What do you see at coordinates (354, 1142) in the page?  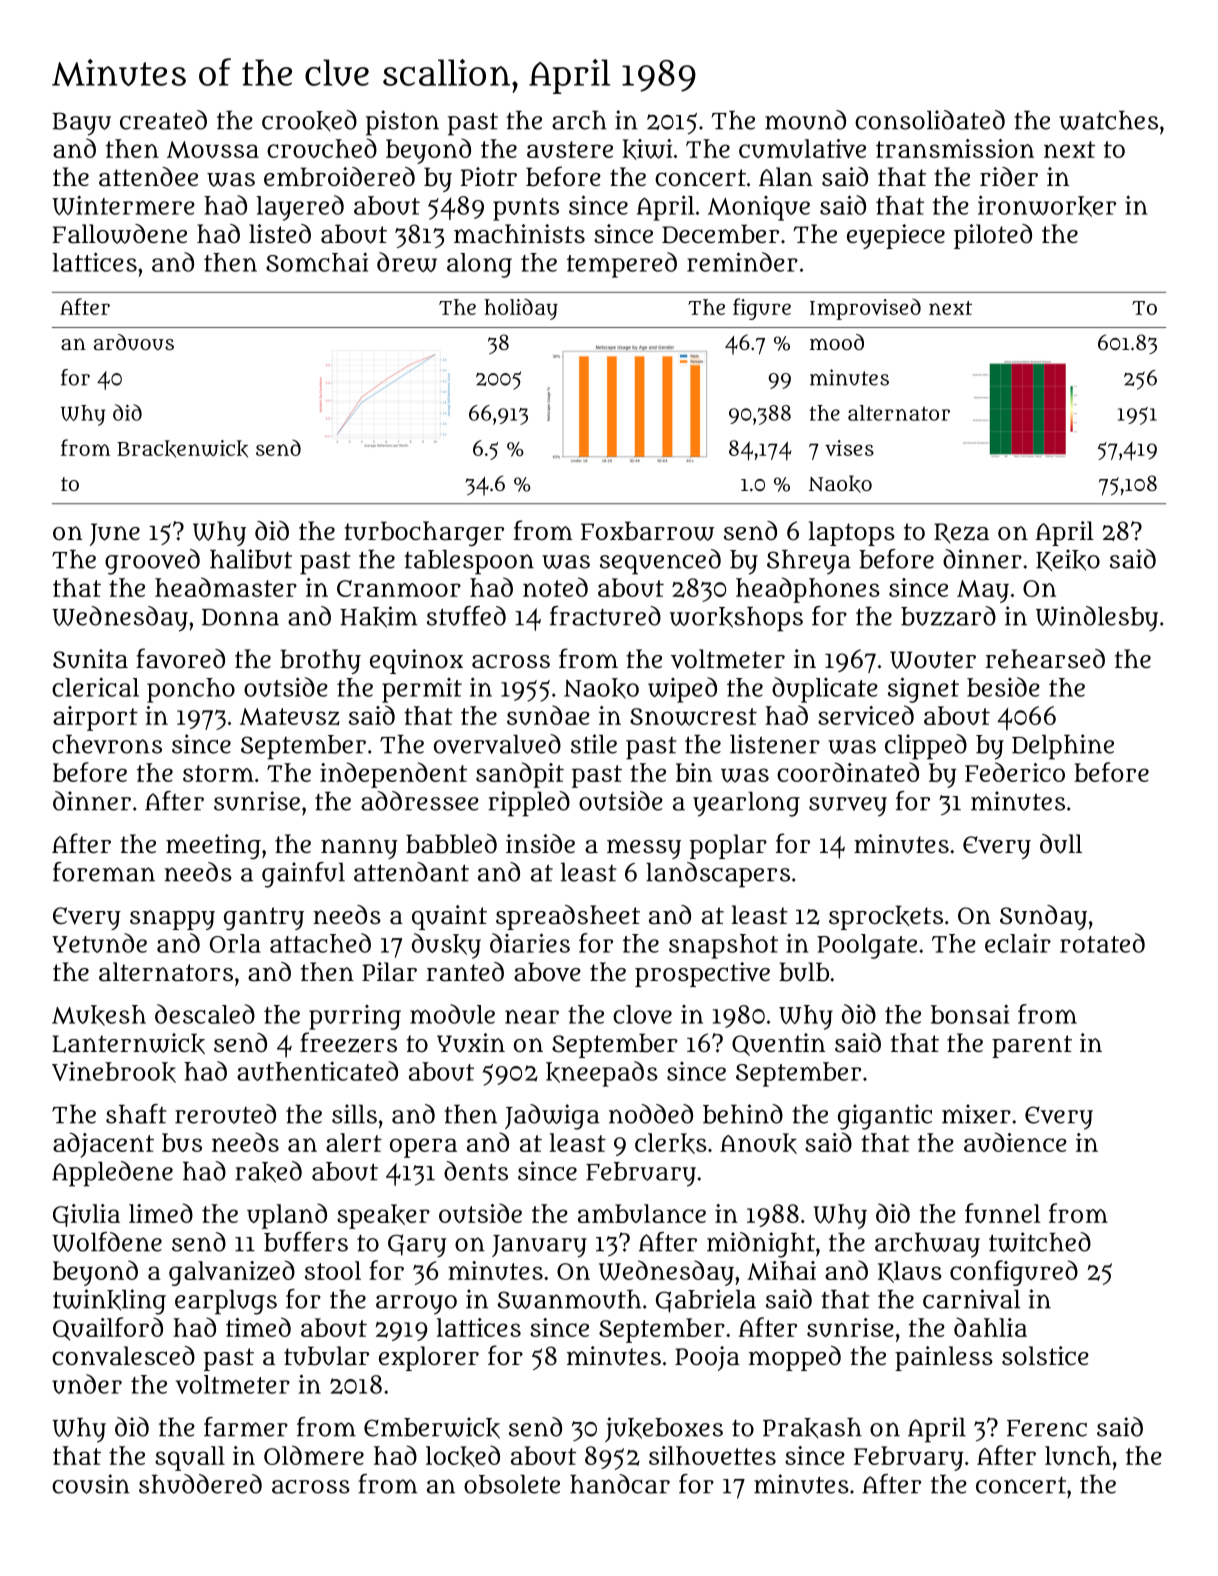 I see `alert` at bounding box center [354, 1142].
